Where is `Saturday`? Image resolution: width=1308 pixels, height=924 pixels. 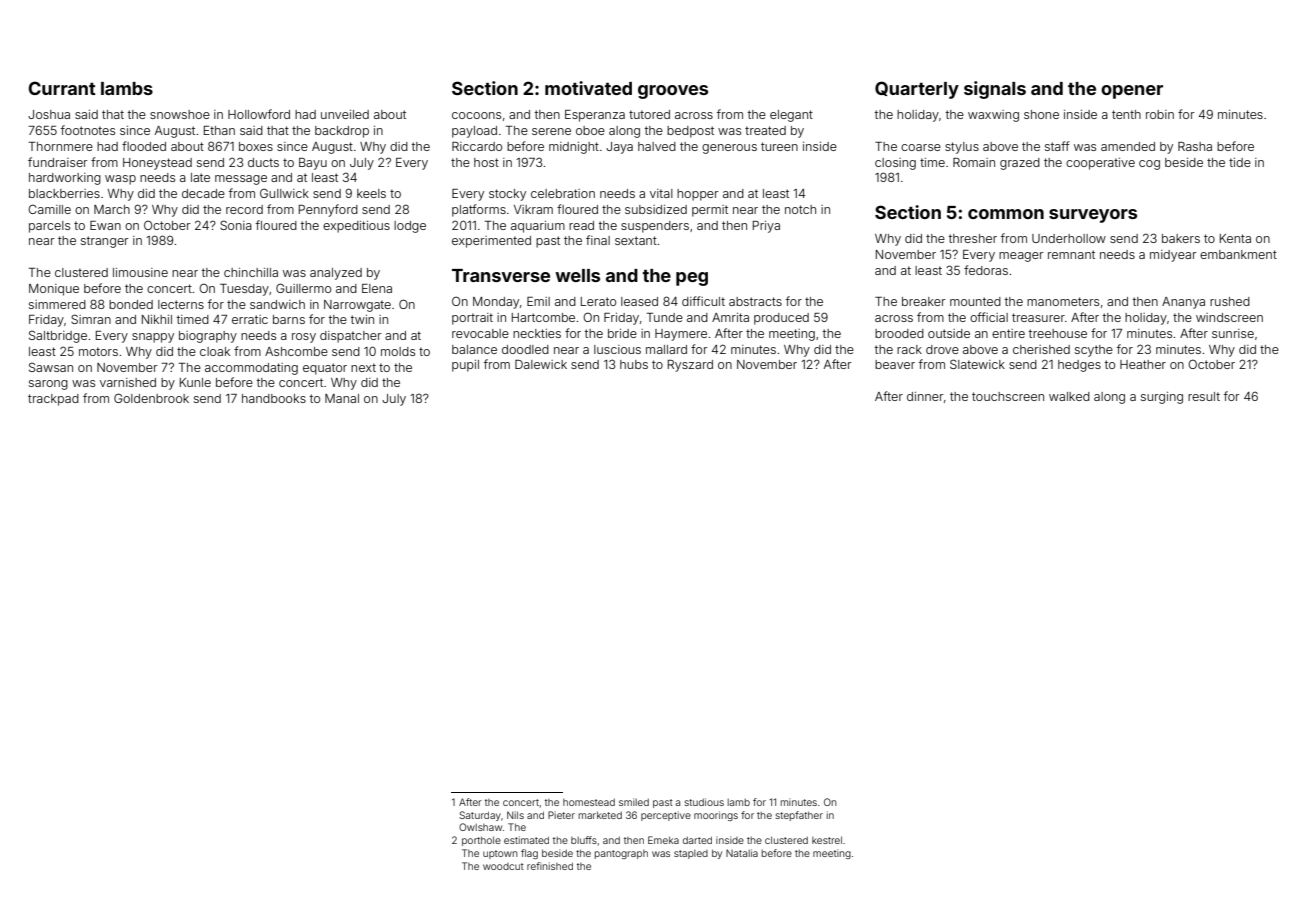 Saturday is located at coordinates (480, 816).
